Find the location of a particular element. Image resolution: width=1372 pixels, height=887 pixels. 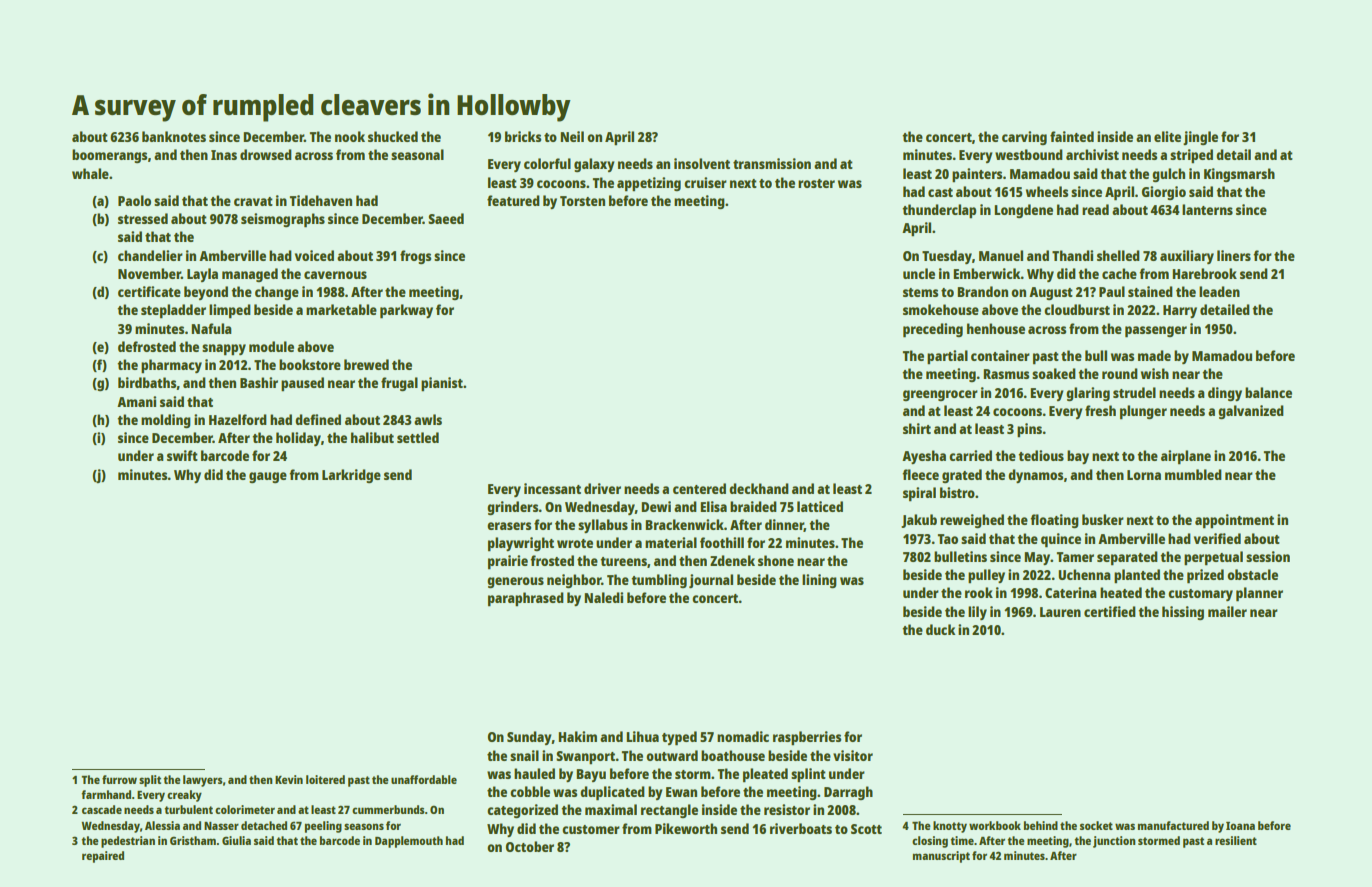

hissing is located at coordinates (1183, 613).
